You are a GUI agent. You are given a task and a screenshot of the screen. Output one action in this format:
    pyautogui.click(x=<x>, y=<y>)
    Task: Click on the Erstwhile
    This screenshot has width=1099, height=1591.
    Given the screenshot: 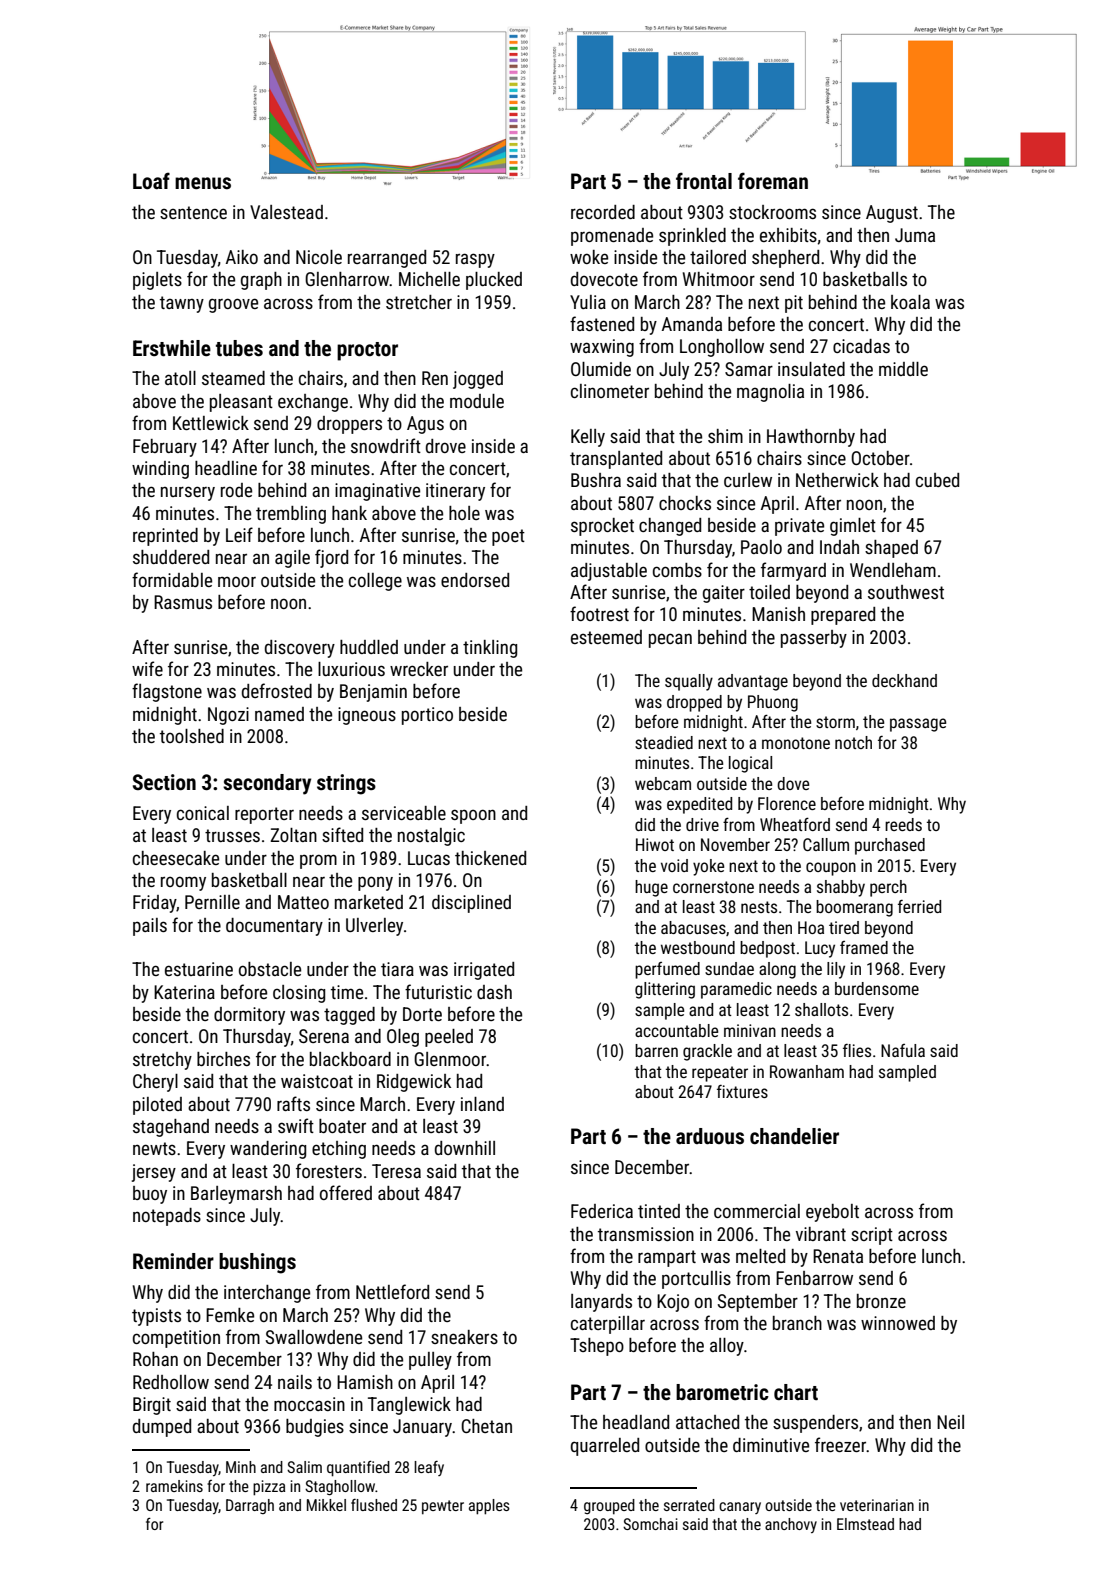 What is the action you would take?
    pyautogui.click(x=172, y=348)
